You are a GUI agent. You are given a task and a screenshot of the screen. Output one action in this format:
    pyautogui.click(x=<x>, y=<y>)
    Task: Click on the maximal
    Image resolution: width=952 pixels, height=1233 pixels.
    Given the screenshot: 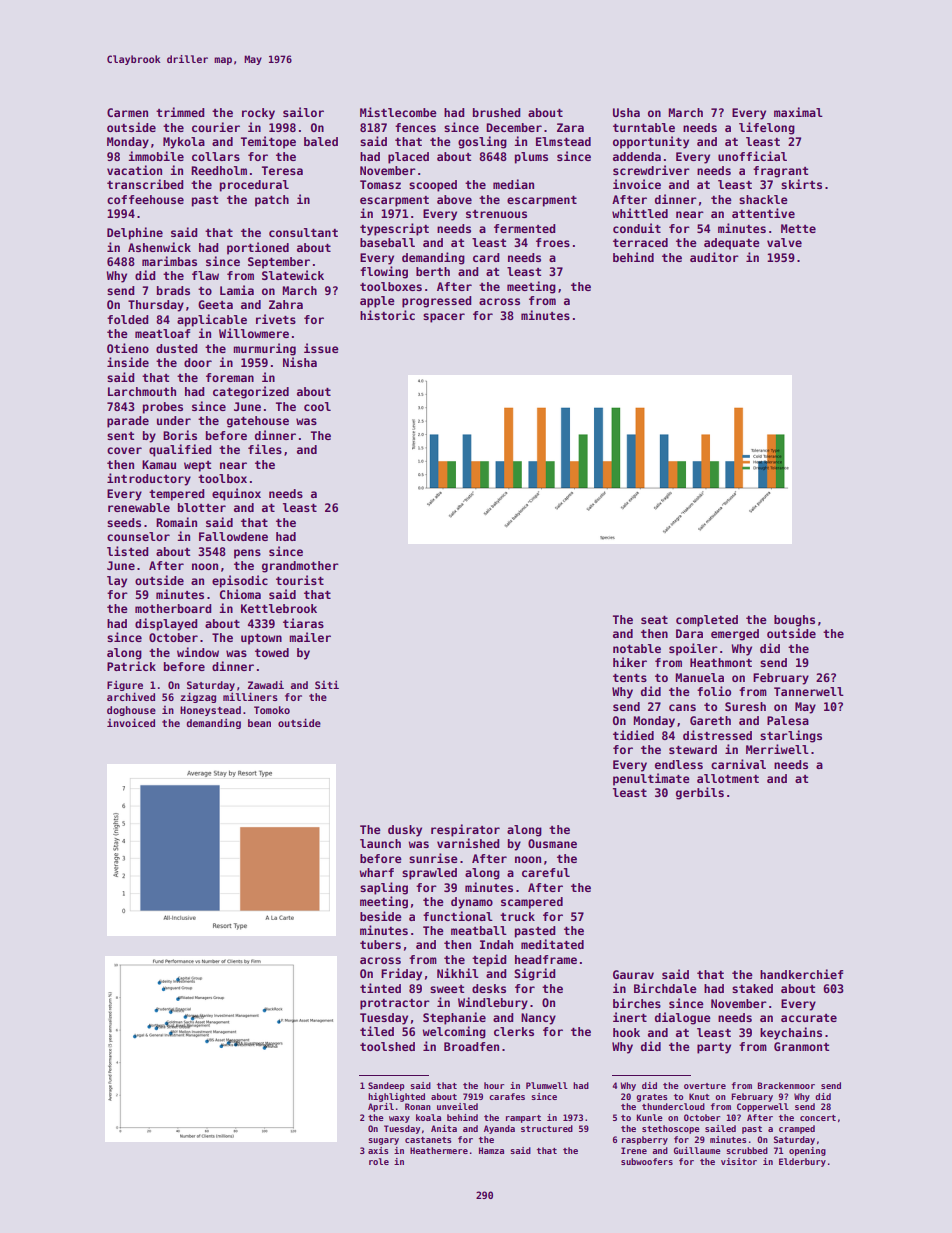 What is the action you would take?
    pyautogui.click(x=798, y=112)
